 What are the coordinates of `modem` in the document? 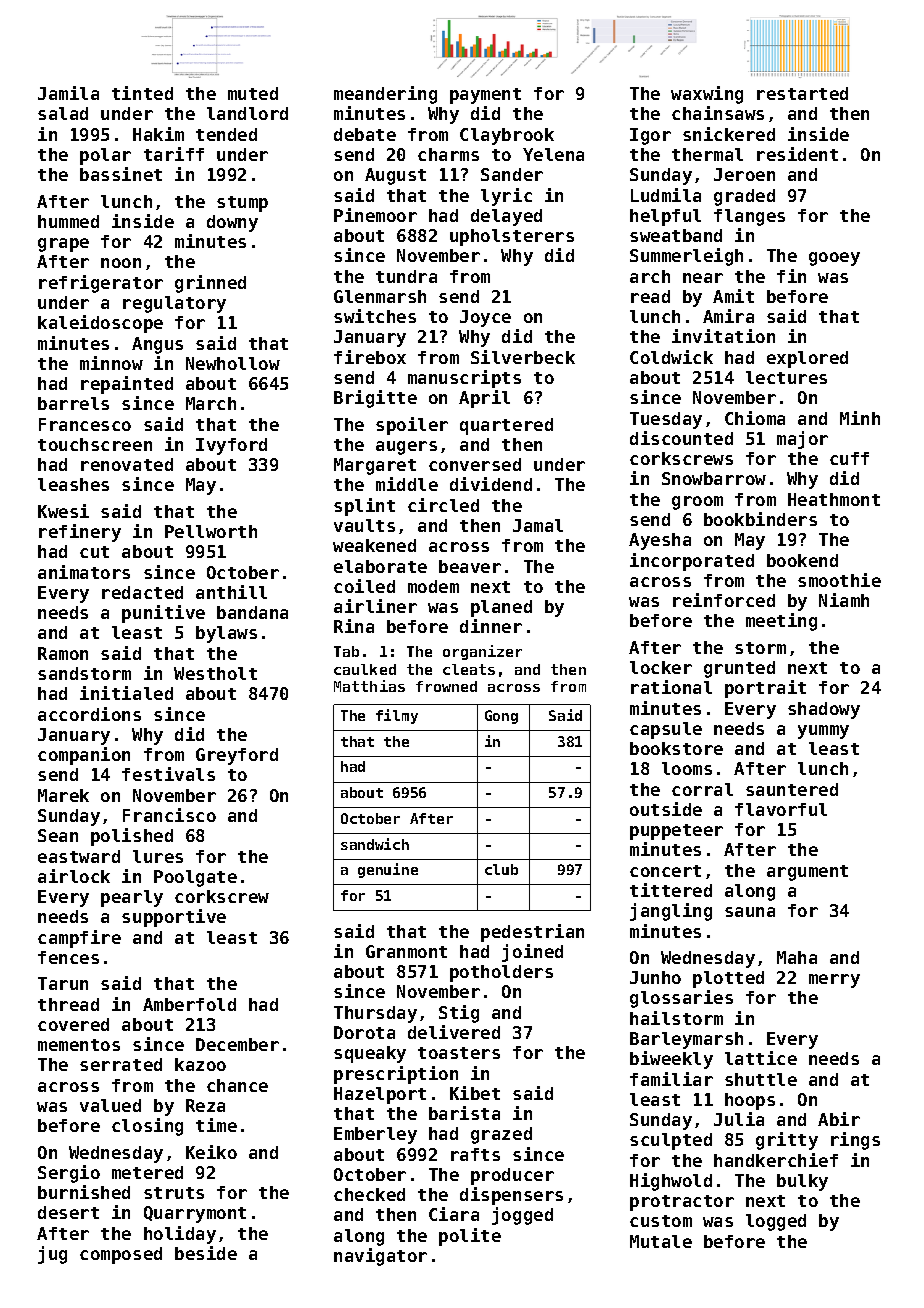 It's located at (433, 586).
